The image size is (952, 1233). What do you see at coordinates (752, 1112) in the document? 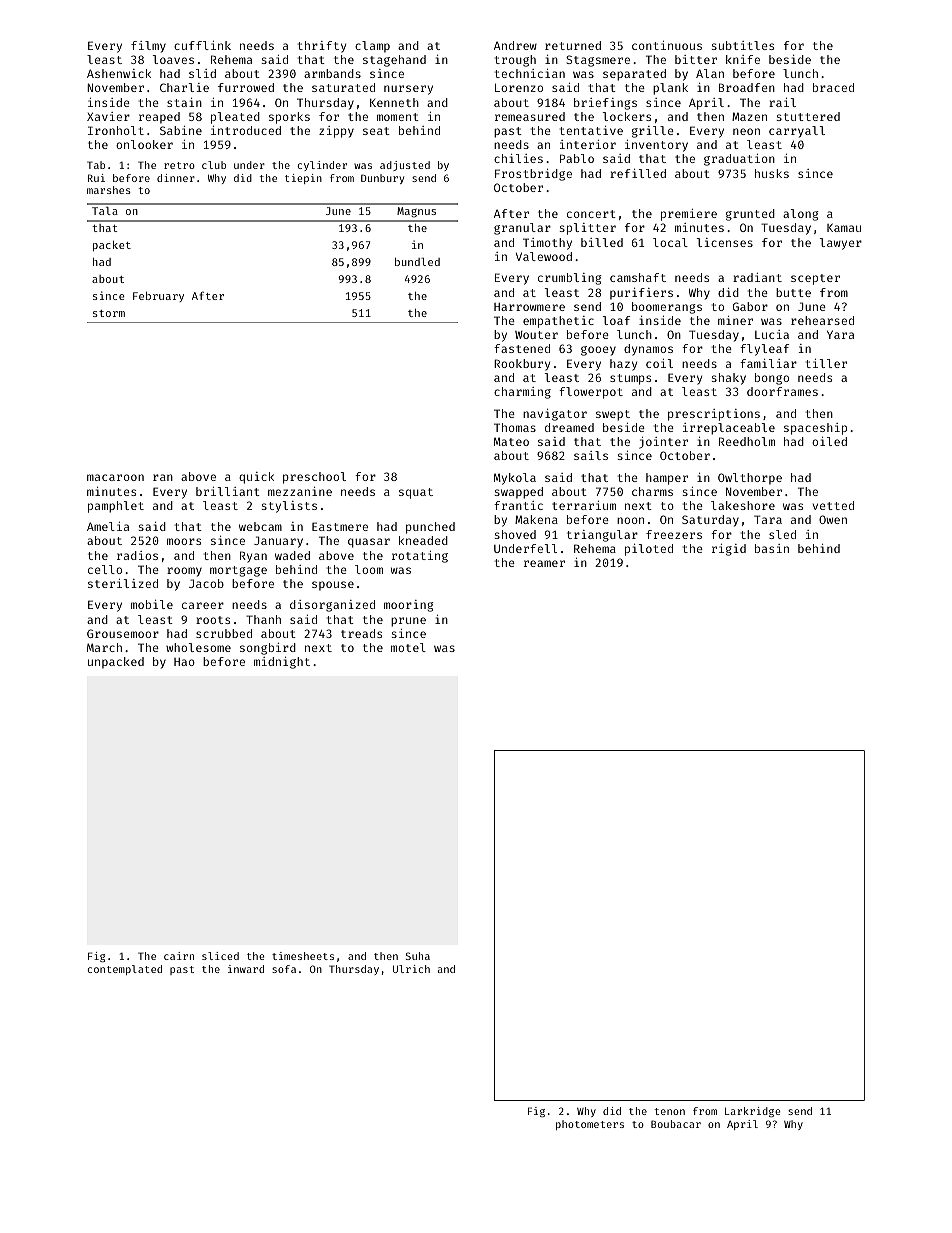
I see `Larkridge` at bounding box center [752, 1112].
